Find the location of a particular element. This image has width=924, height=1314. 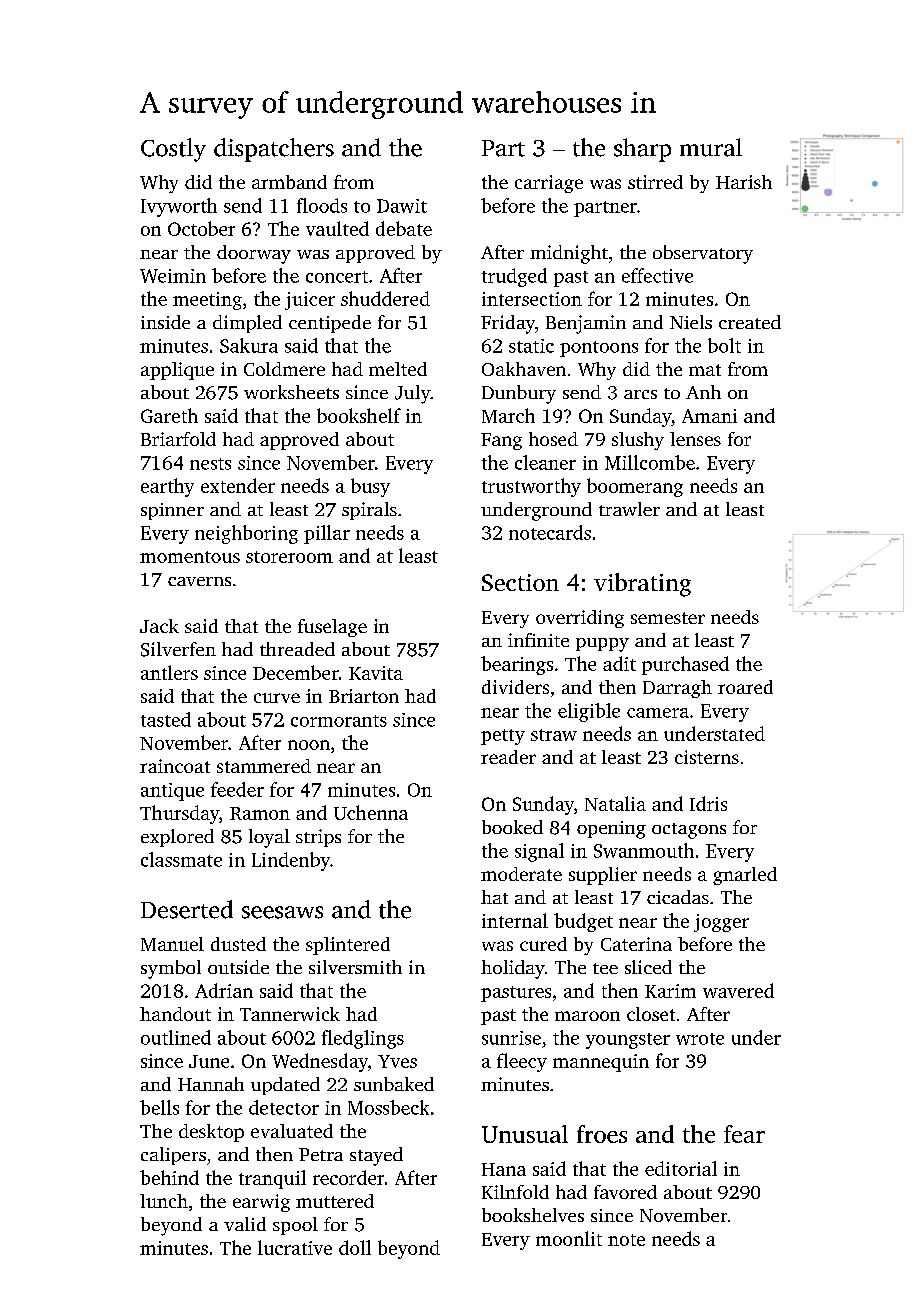

trudged is located at coordinates (514, 277).
